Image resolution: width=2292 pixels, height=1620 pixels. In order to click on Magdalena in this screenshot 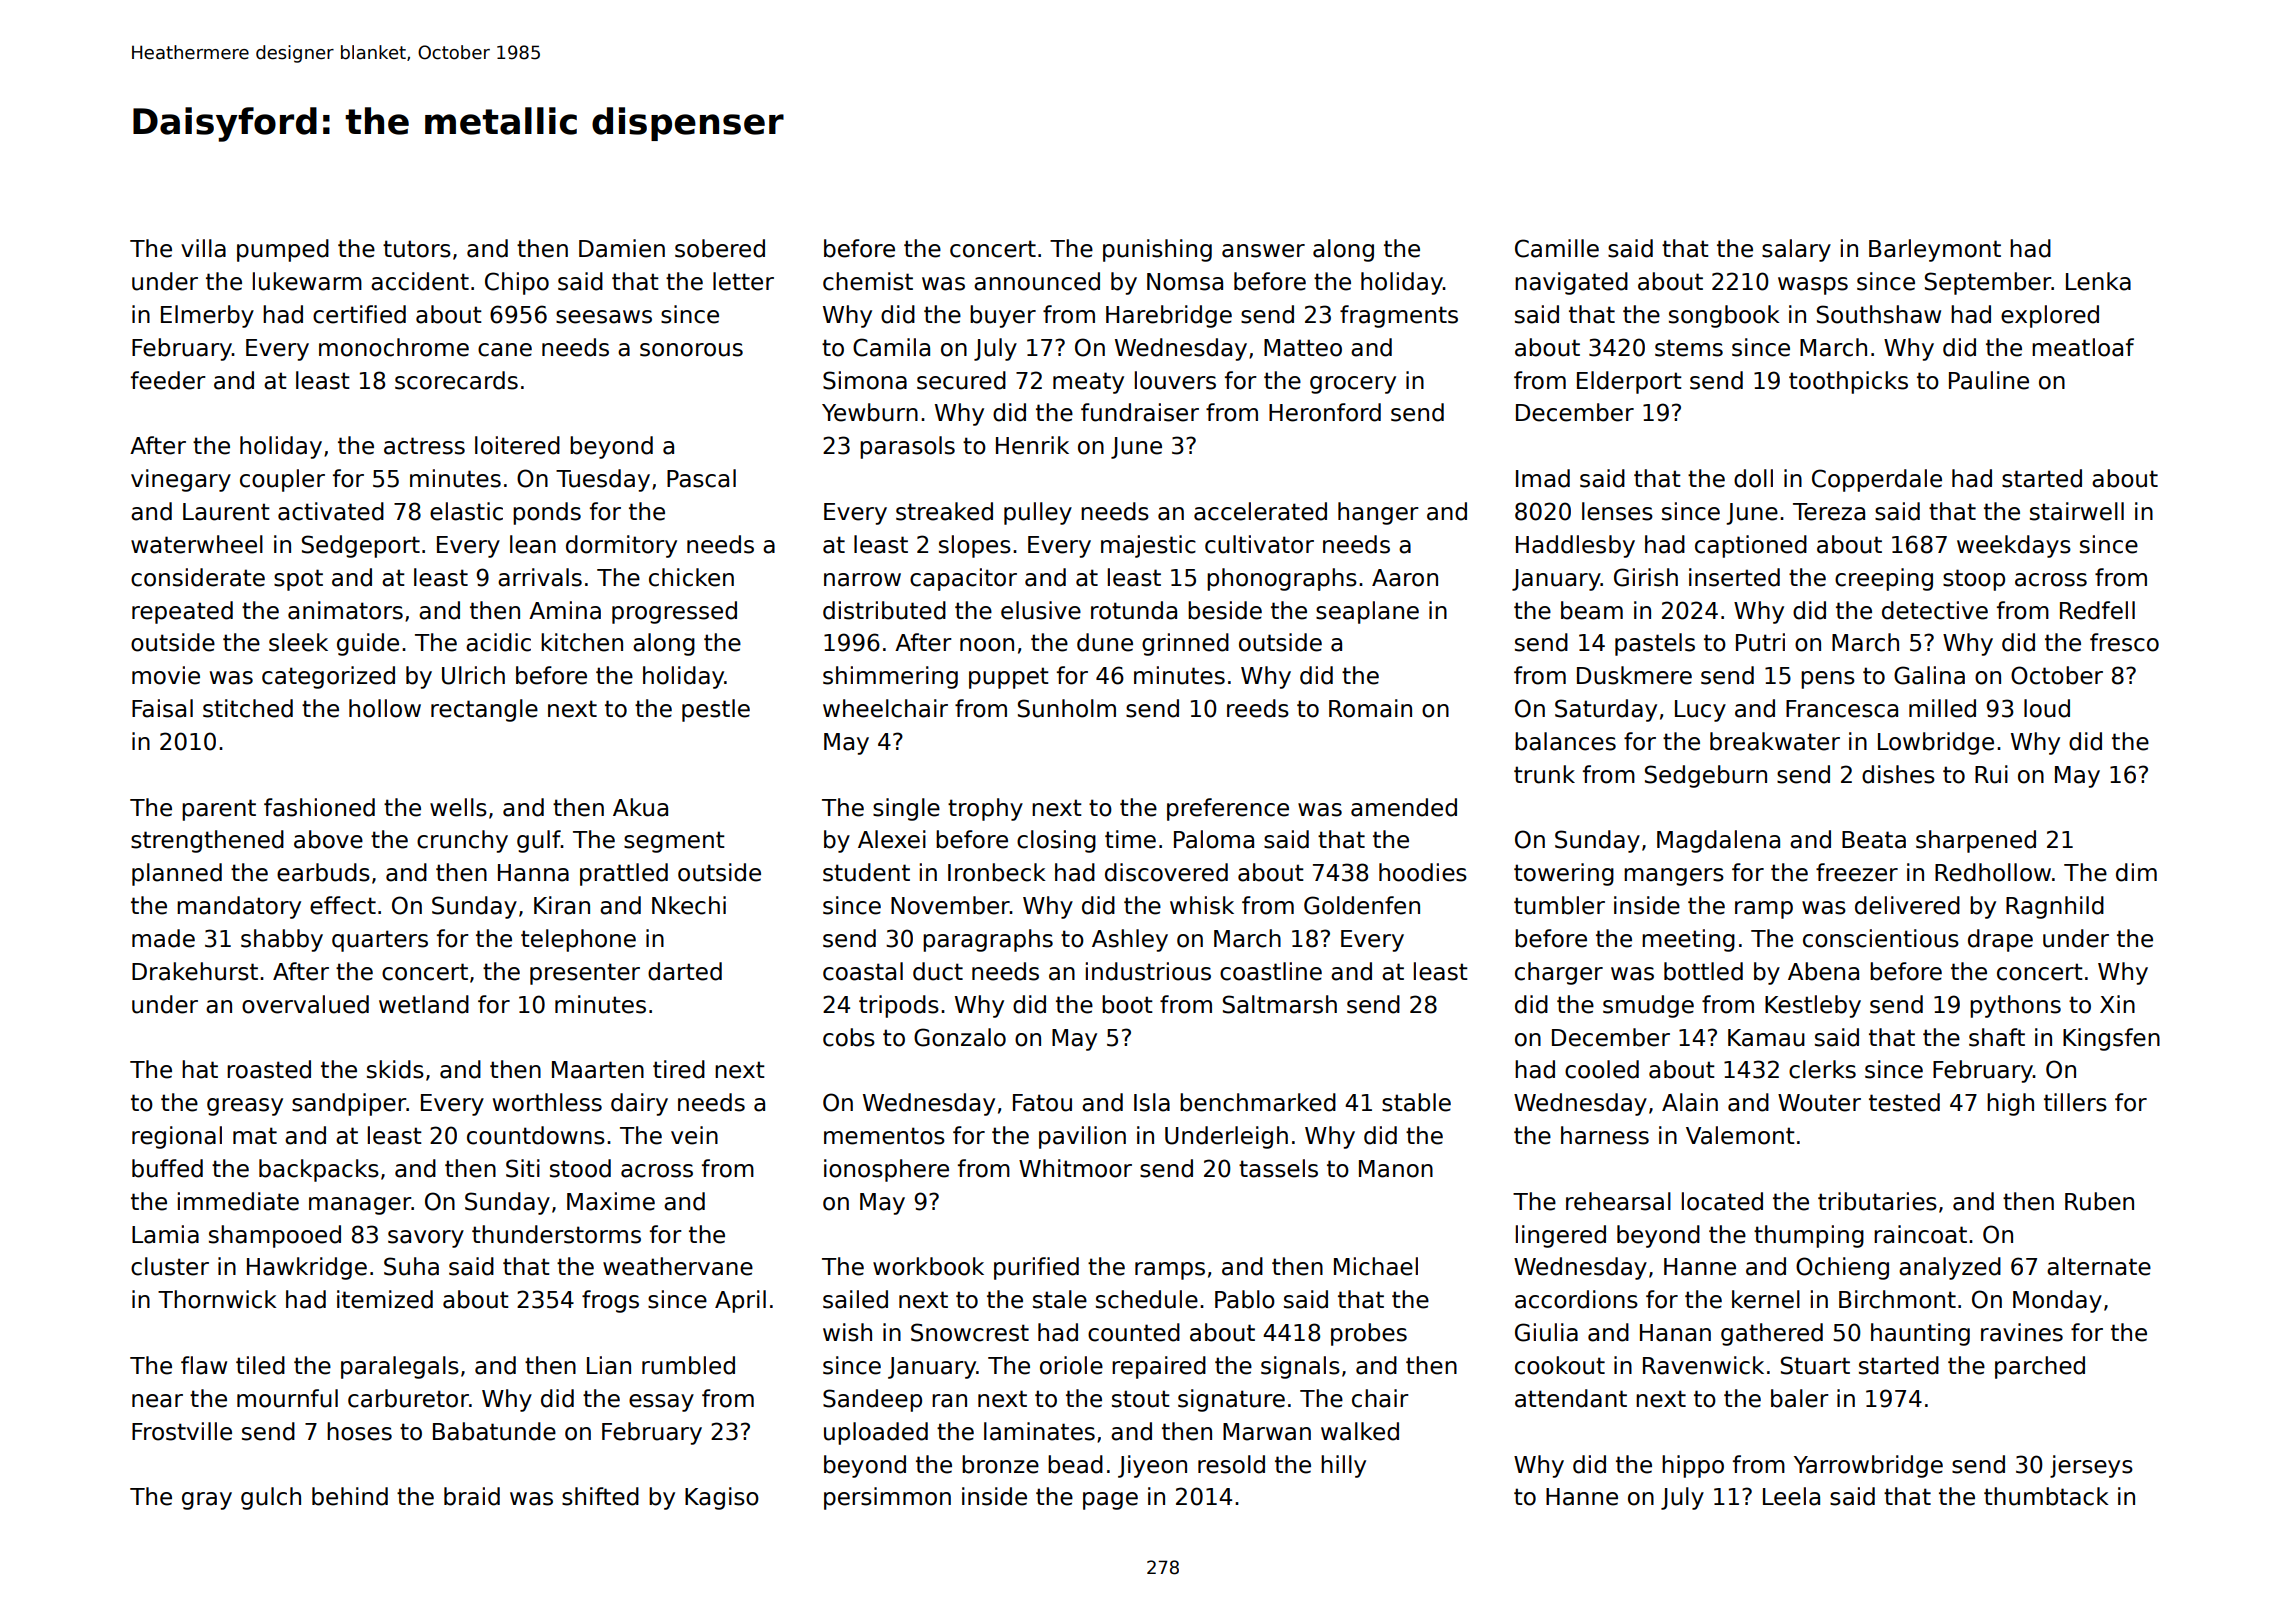, I will do `click(1718, 841)`.
